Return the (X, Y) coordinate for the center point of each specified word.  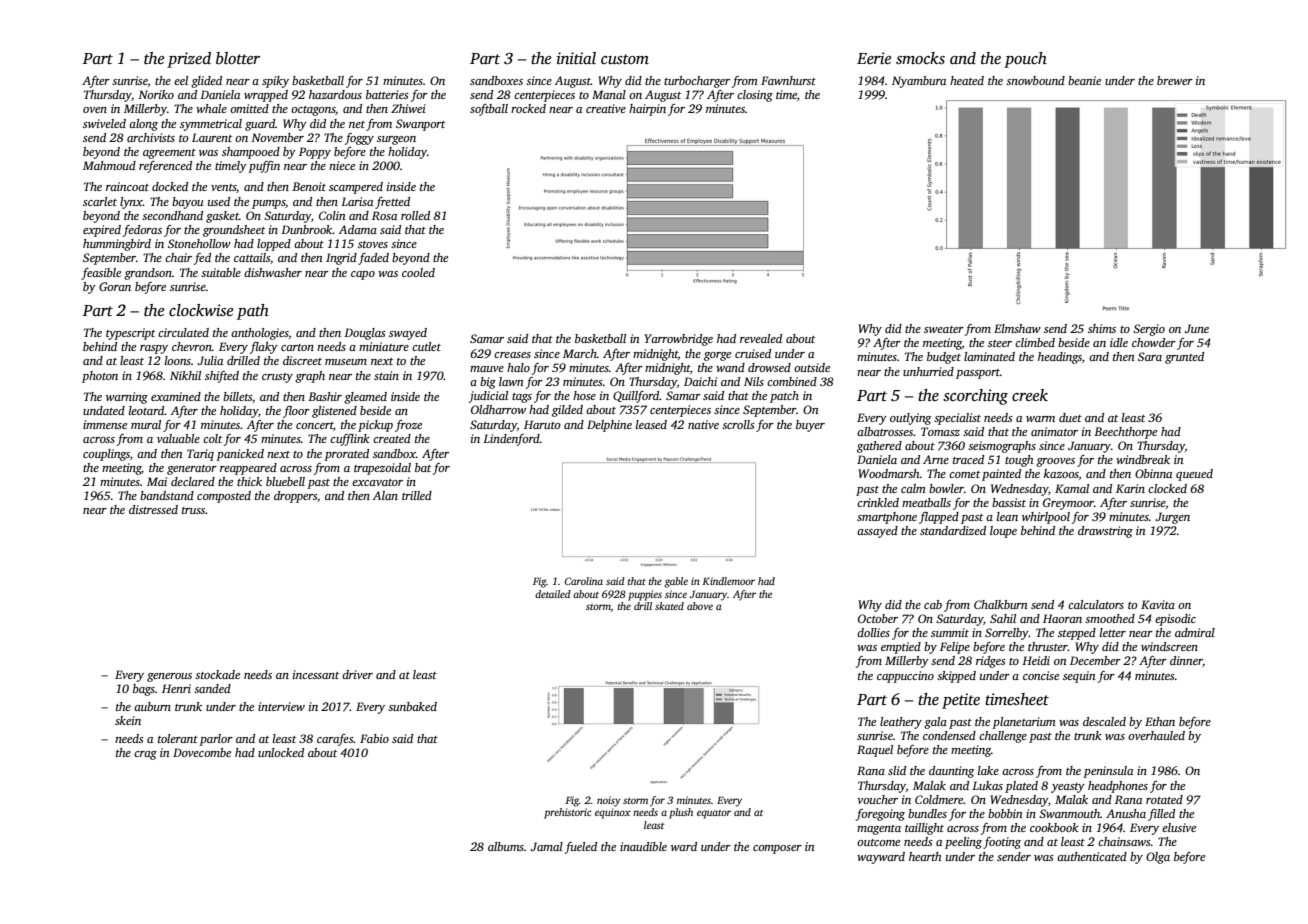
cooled (418, 272)
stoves (373, 244)
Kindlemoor (728, 581)
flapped (939, 518)
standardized (953, 530)
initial (576, 58)
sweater (944, 329)
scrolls (738, 424)
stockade (217, 674)
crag (145, 755)
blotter (238, 58)
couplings (106, 455)
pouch (1025, 60)
